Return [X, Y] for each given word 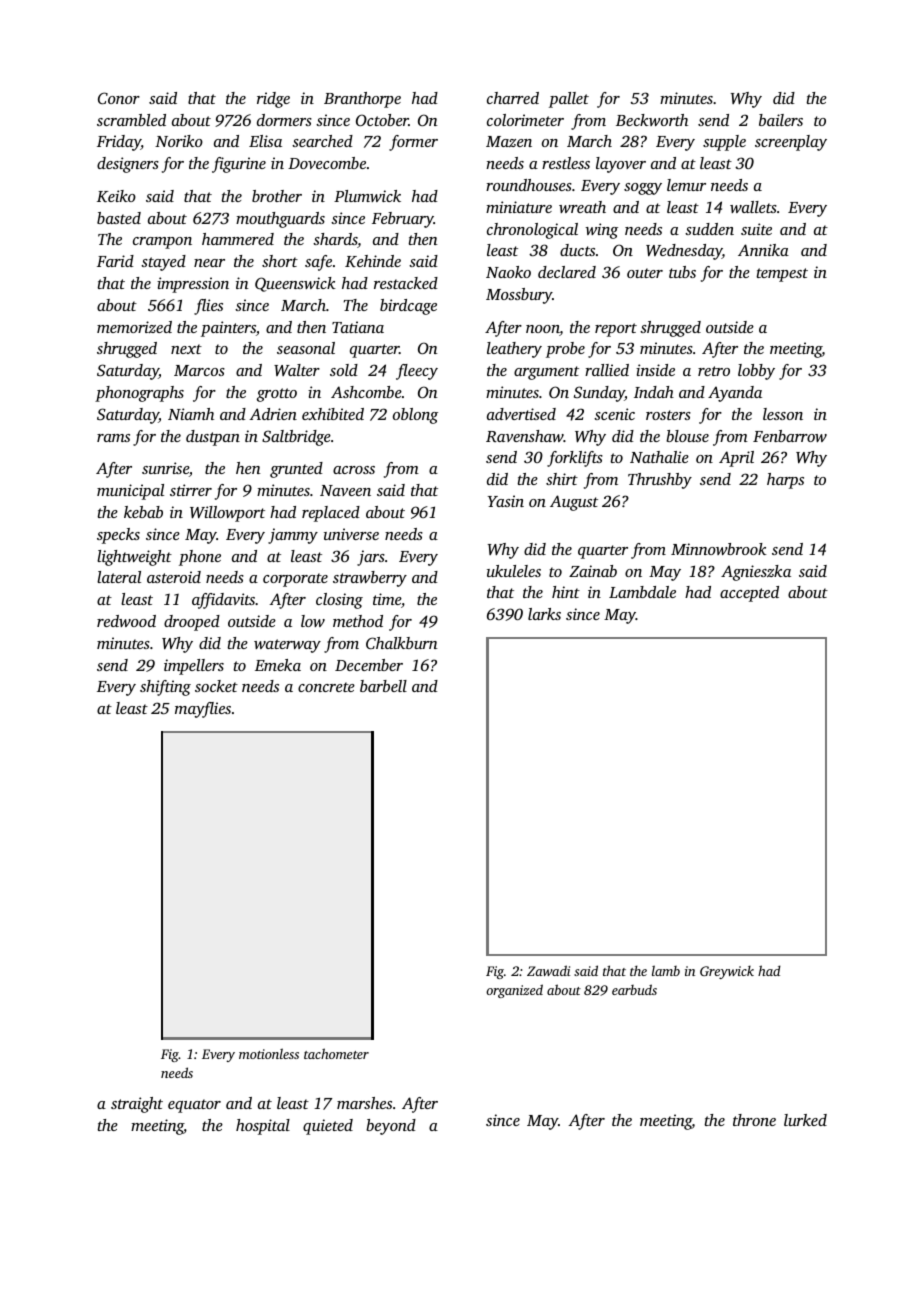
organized [514, 991]
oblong [415, 416]
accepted [749, 594]
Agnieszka [756, 573]
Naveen [345, 490]
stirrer [191, 490]
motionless [269, 1053]
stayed [163, 263]
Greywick [727, 972]
